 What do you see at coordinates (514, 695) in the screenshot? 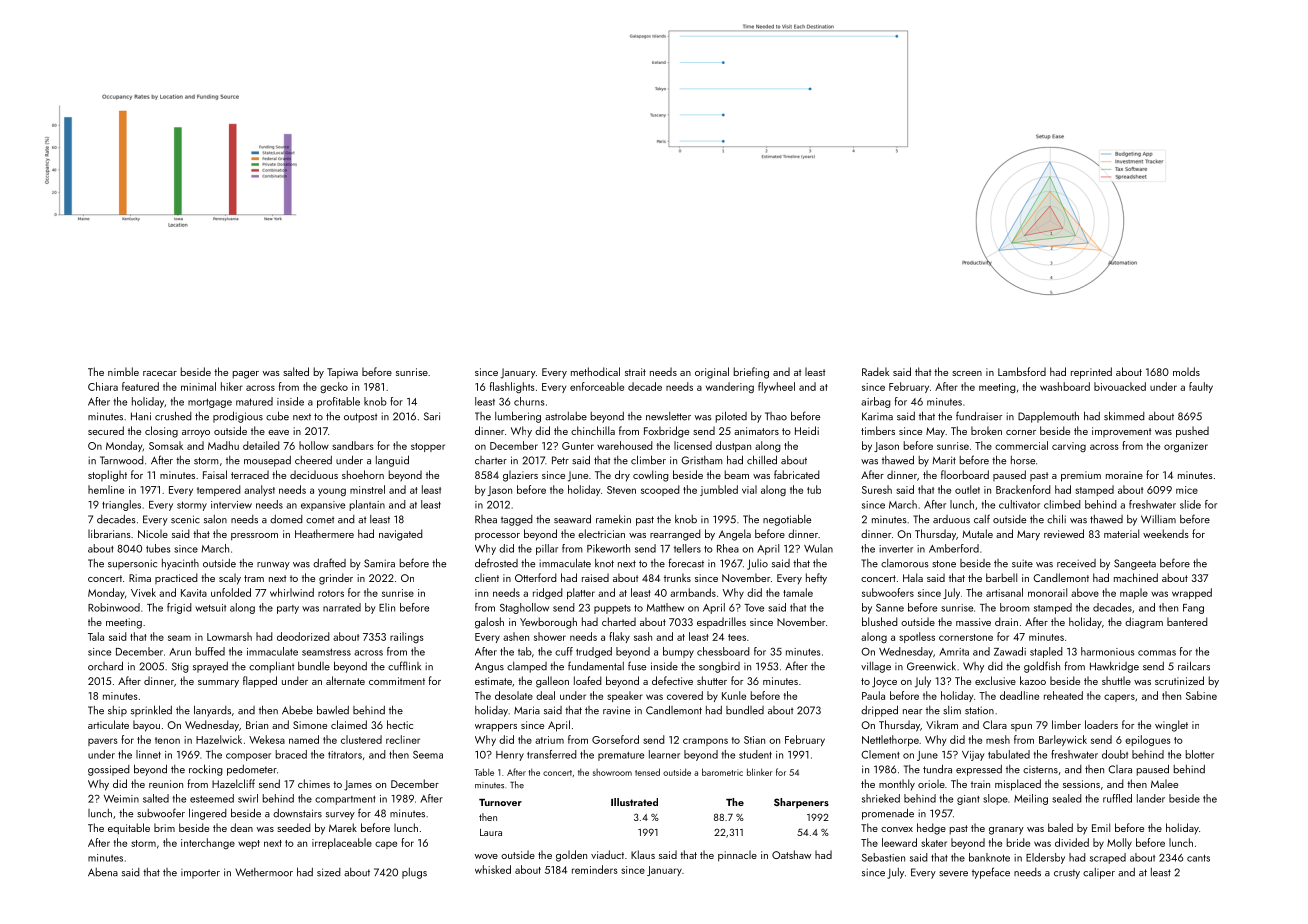
I see `desolate` at bounding box center [514, 695].
